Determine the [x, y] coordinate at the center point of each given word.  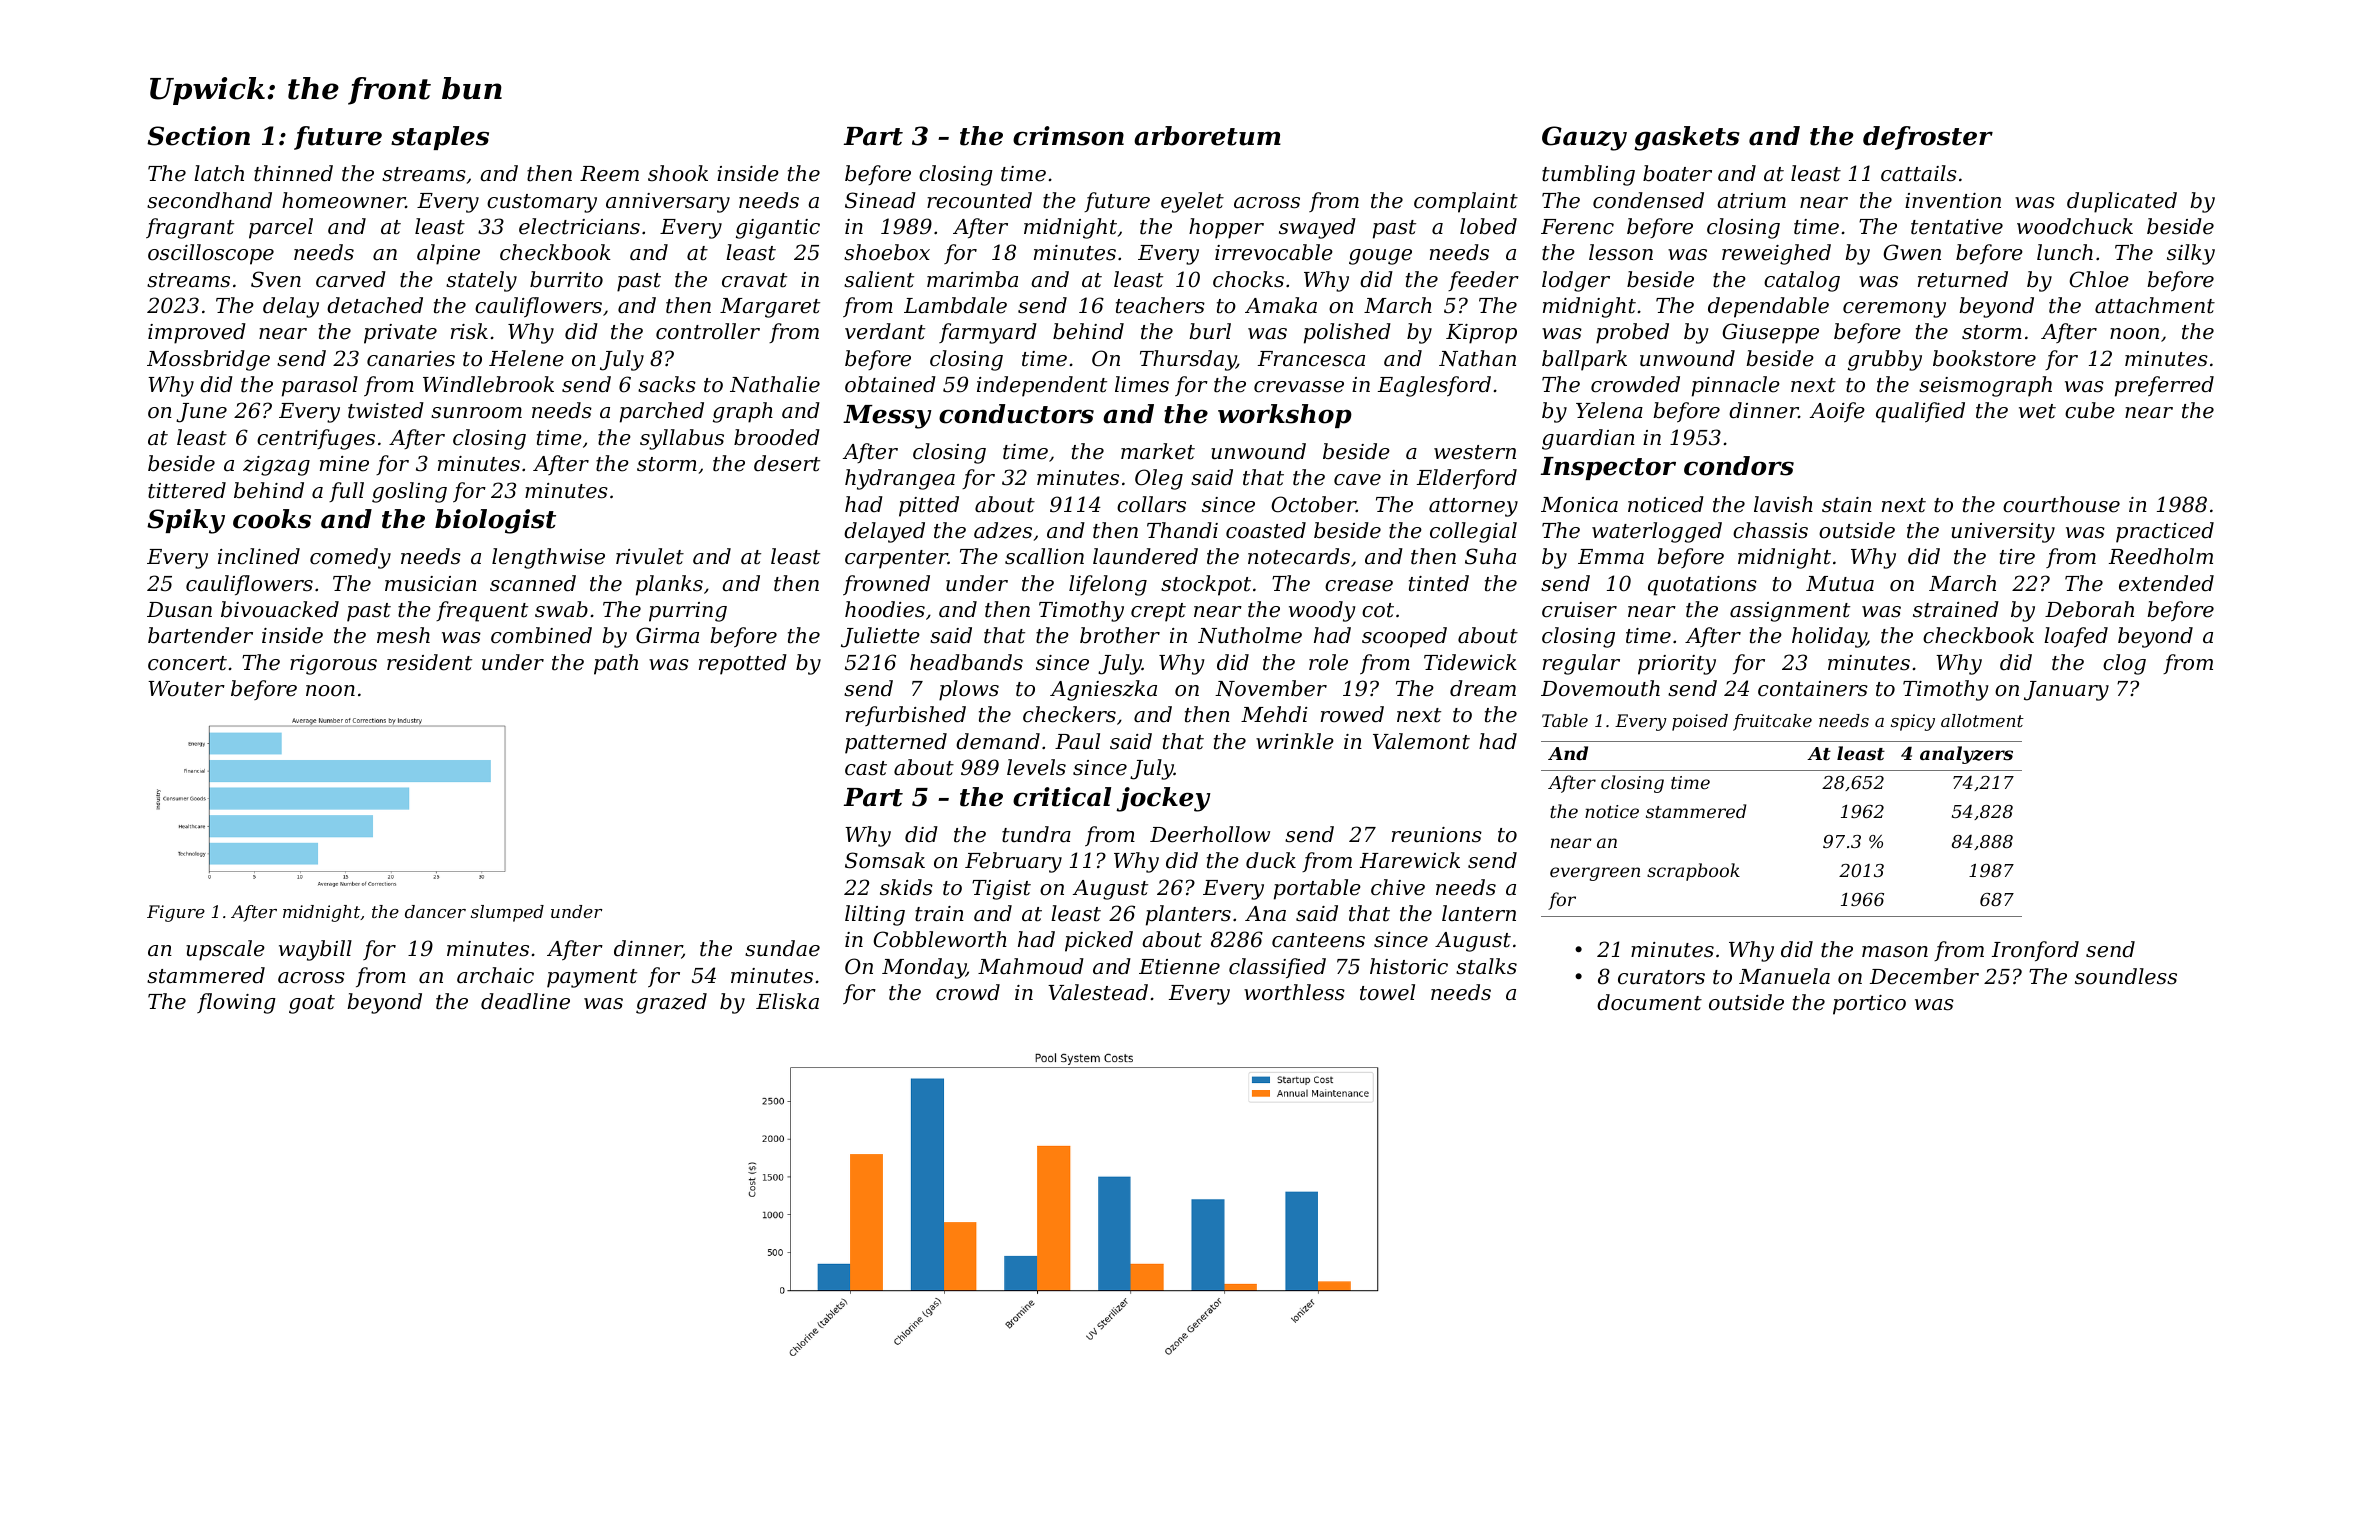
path [616, 664]
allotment [1982, 720]
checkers [1069, 714]
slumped [507, 913]
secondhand [209, 200]
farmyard [988, 333]
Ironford [2035, 951]
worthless [1294, 992]
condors [1739, 466]
